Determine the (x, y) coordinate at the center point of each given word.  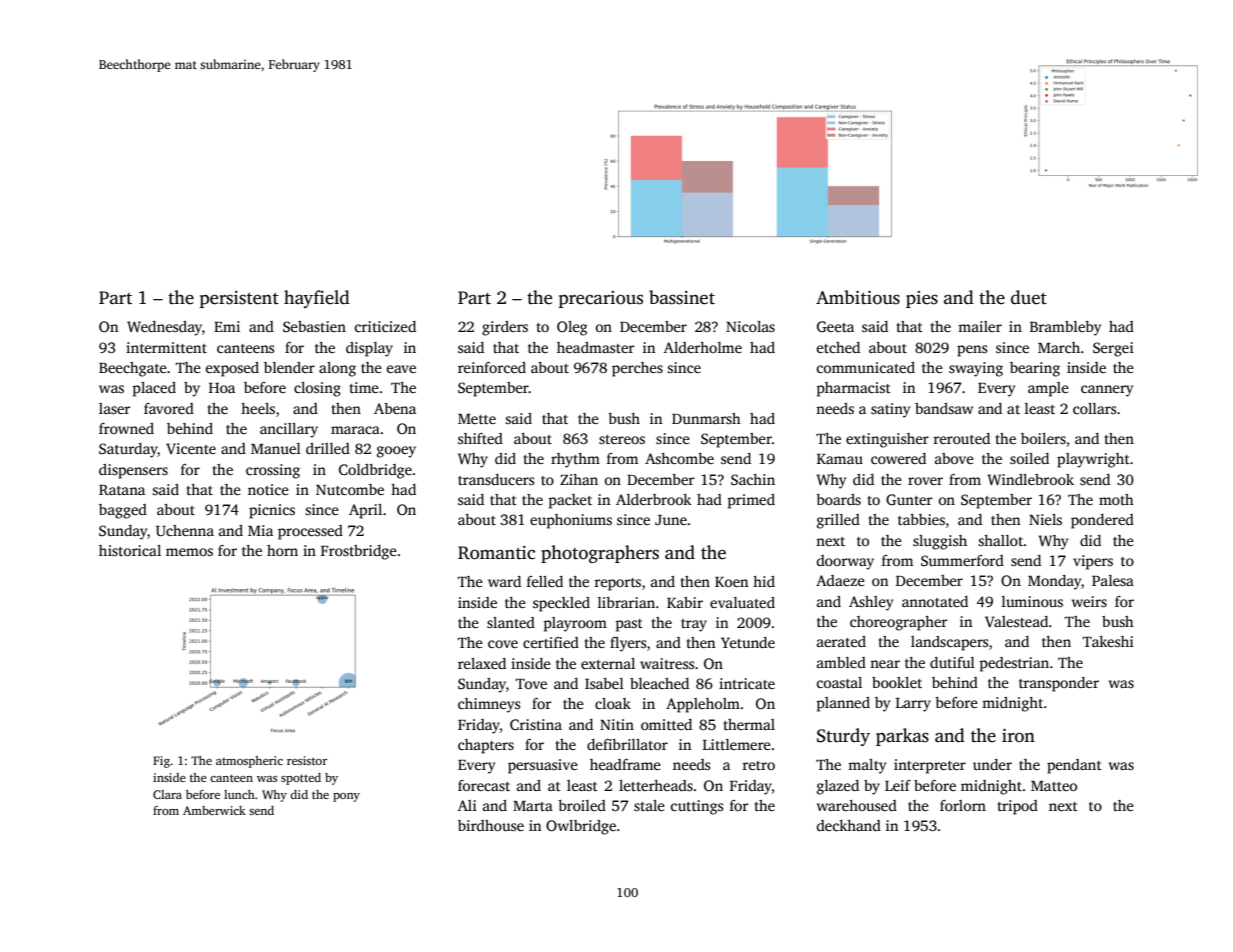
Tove (531, 684)
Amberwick (214, 810)
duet (1029, 297)
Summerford (962, 560)
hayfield (317, 299)
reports (617, 584)
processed (310, 532)
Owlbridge (581, 827)
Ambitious (858, 297)
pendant (1074, 766)
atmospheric (249, 762)
